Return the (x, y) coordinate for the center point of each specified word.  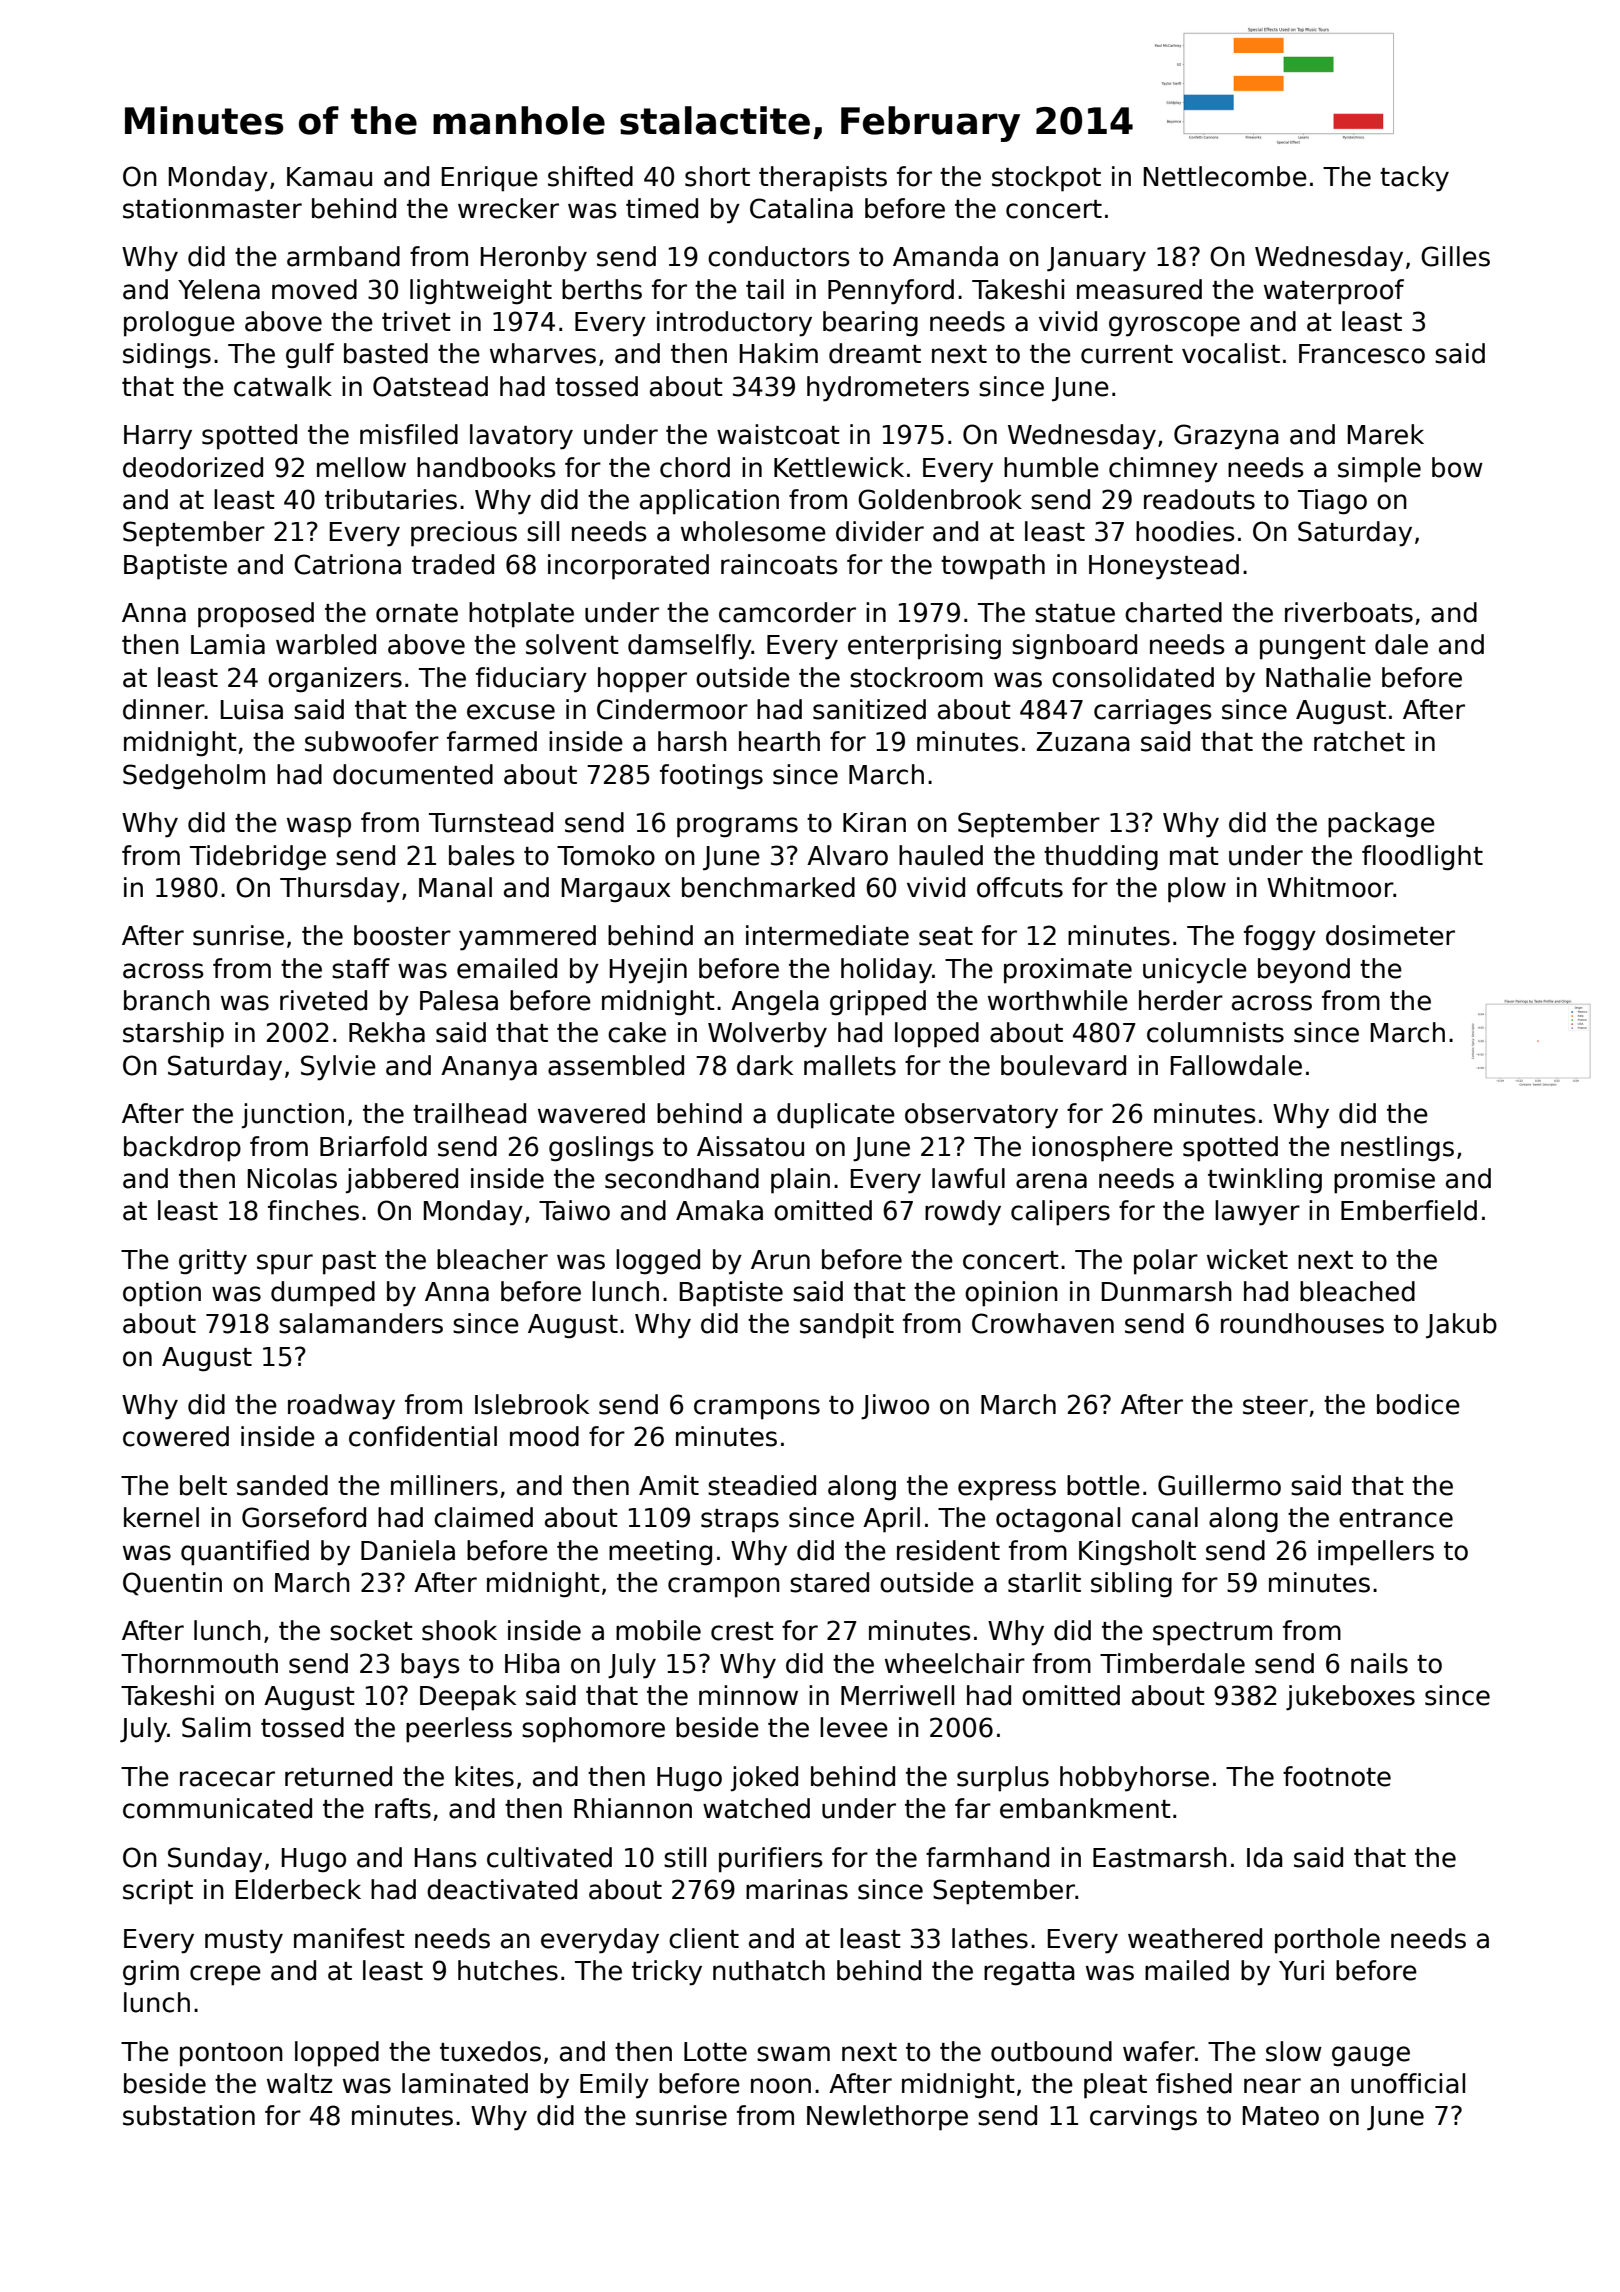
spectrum (1212, 1634)
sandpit (847, 1326)
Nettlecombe (1225, 176)
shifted (590, 176)
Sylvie (338, 1068)
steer (1275, 1405)
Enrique (490, 179)
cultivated (549, 1857)
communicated (217, 1808)
